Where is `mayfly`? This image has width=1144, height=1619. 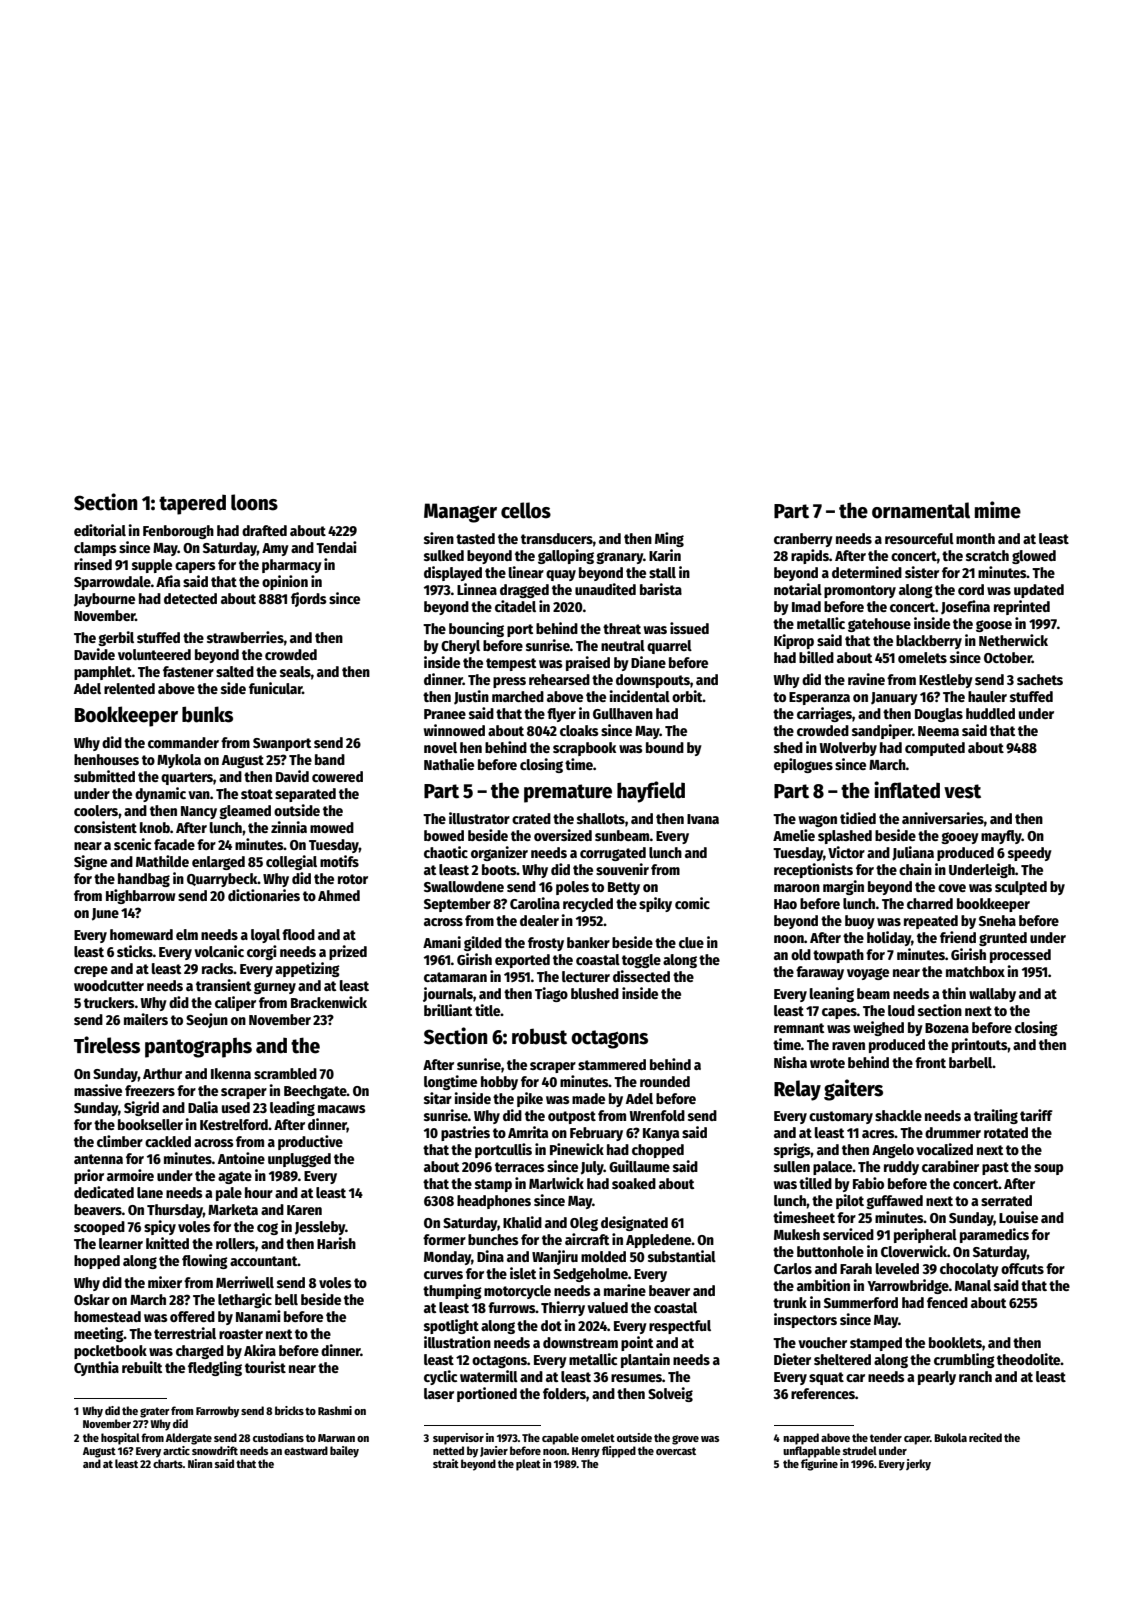
mayfly is located at coordinates (1001, 837).
